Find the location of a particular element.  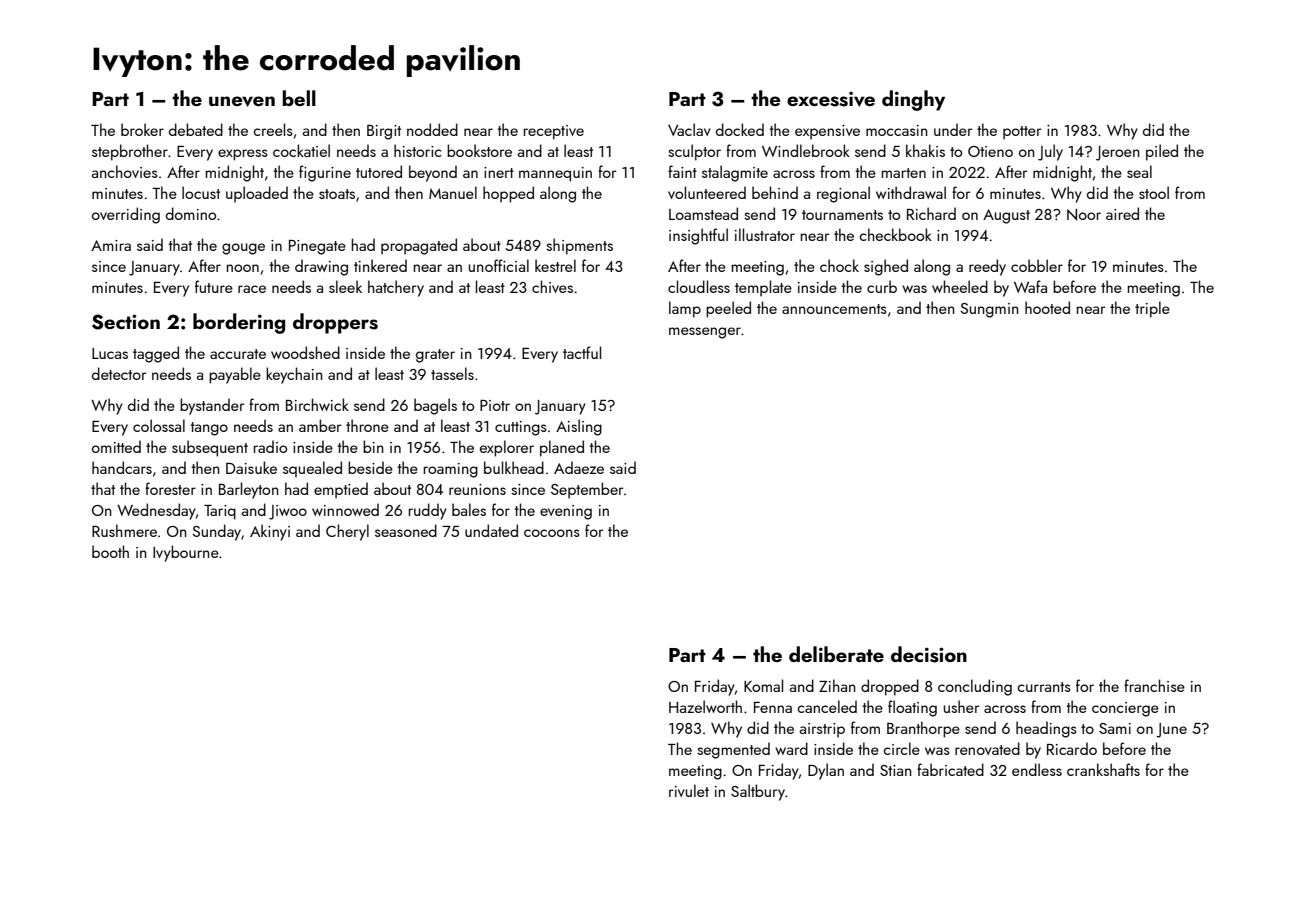

bell is located at coordinates (299, 98).
